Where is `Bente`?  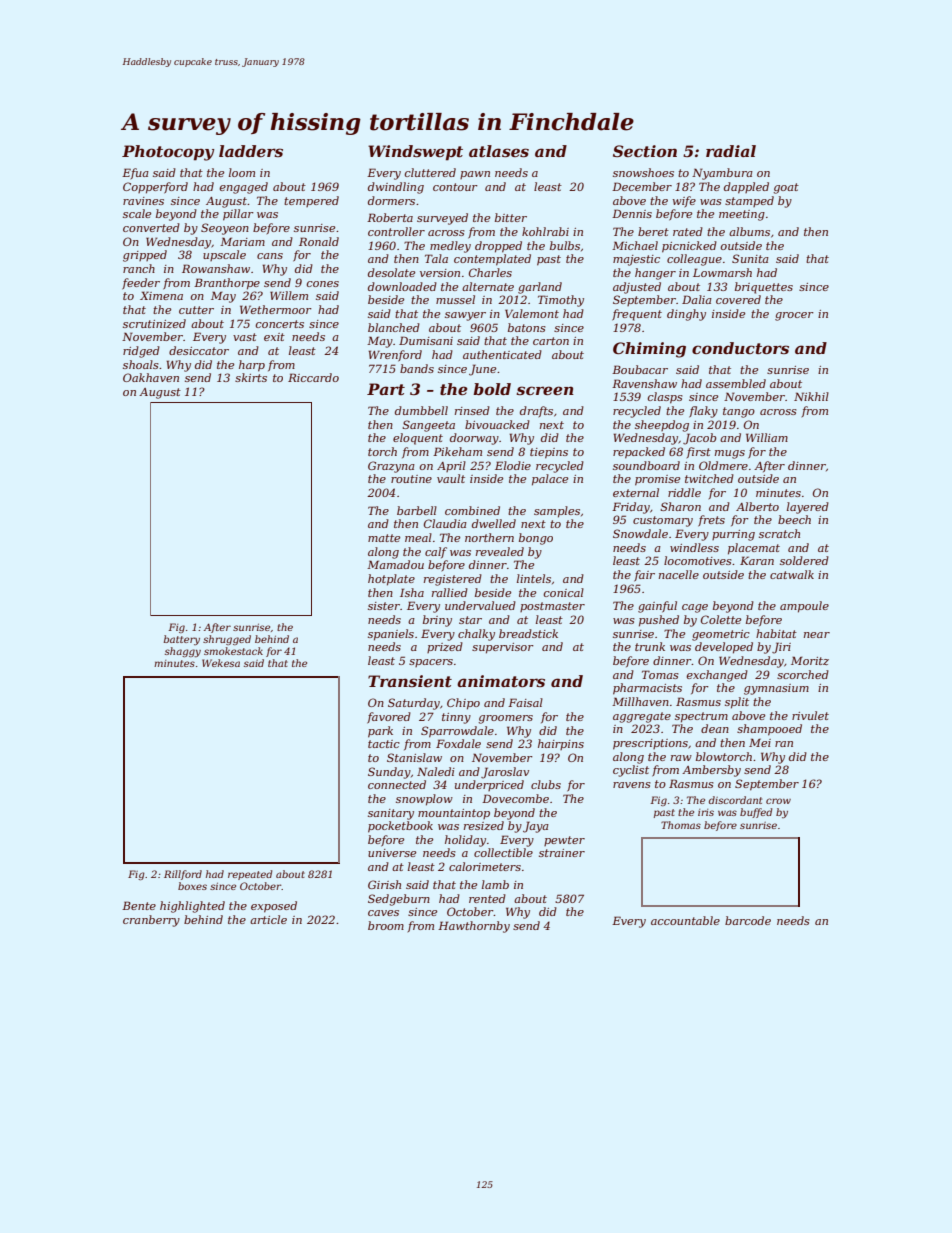 Bente is located at coordinates (139, 905).
